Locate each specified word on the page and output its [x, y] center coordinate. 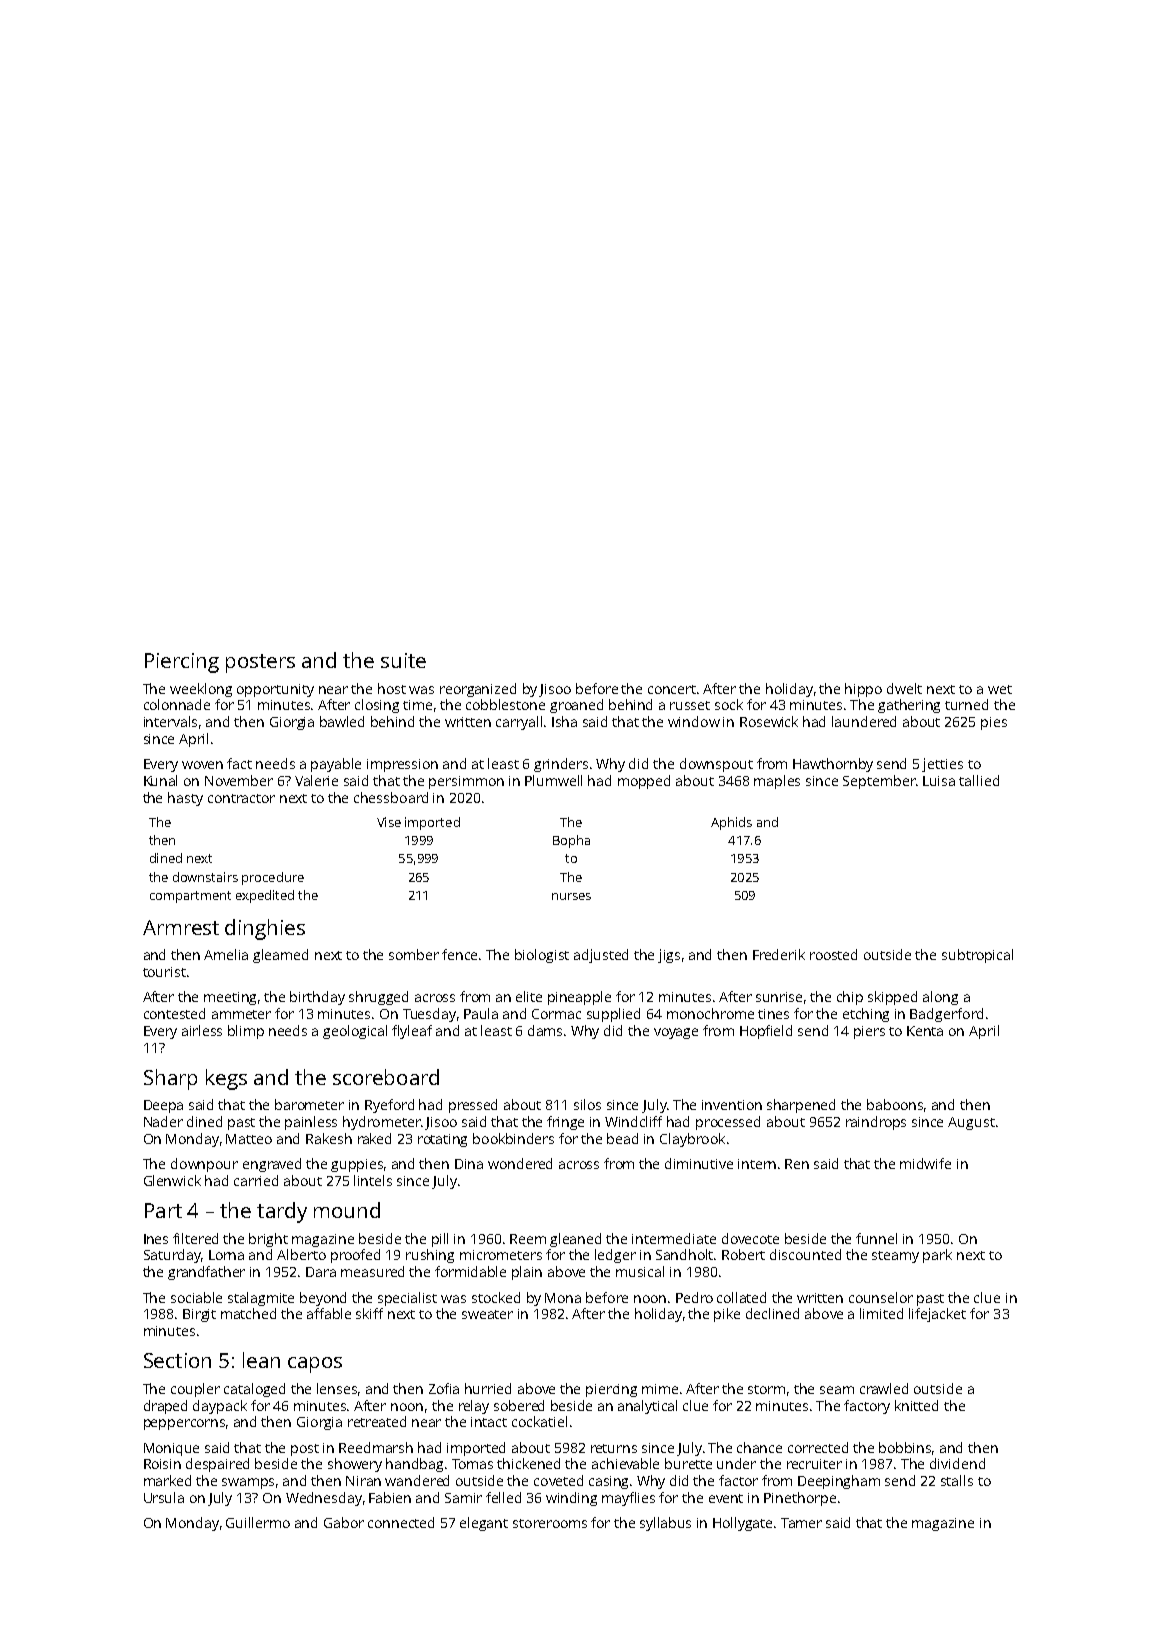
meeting [230, 998]
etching [866, 1015]
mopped [644, 782]
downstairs [205, 877]
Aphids [731, 823]
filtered [195, 1238]
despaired [217, 1465]
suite [403, 660]
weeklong [201, 690]
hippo [863, 690]
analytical [647, 1407]
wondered [520, 1163]
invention [732, 1105]
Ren [797, 1164]
